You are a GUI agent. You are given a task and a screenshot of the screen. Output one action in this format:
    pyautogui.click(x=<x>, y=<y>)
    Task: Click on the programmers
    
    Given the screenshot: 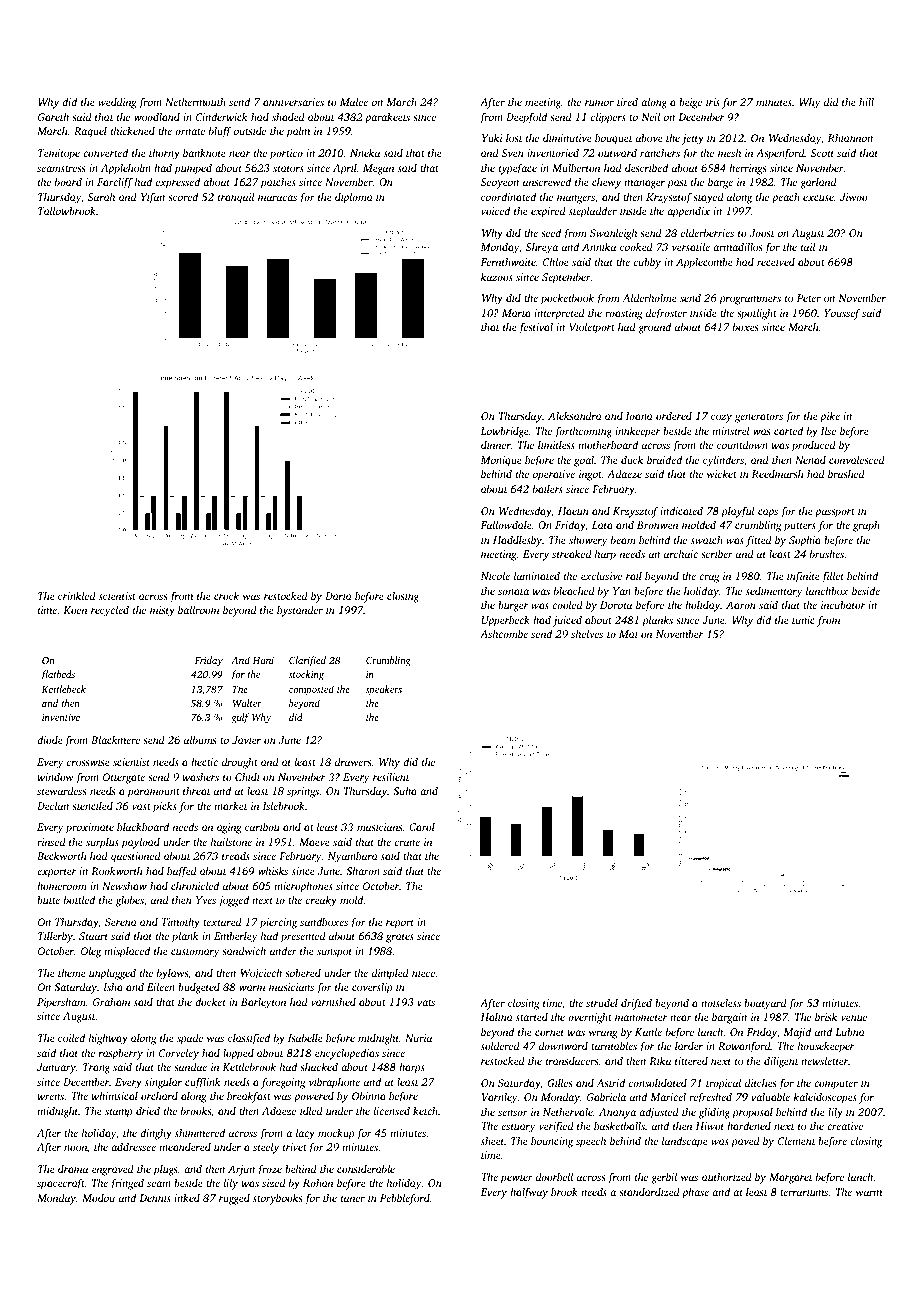 What is the action you would take?
    pyautogui.click(x=750, y=300)
